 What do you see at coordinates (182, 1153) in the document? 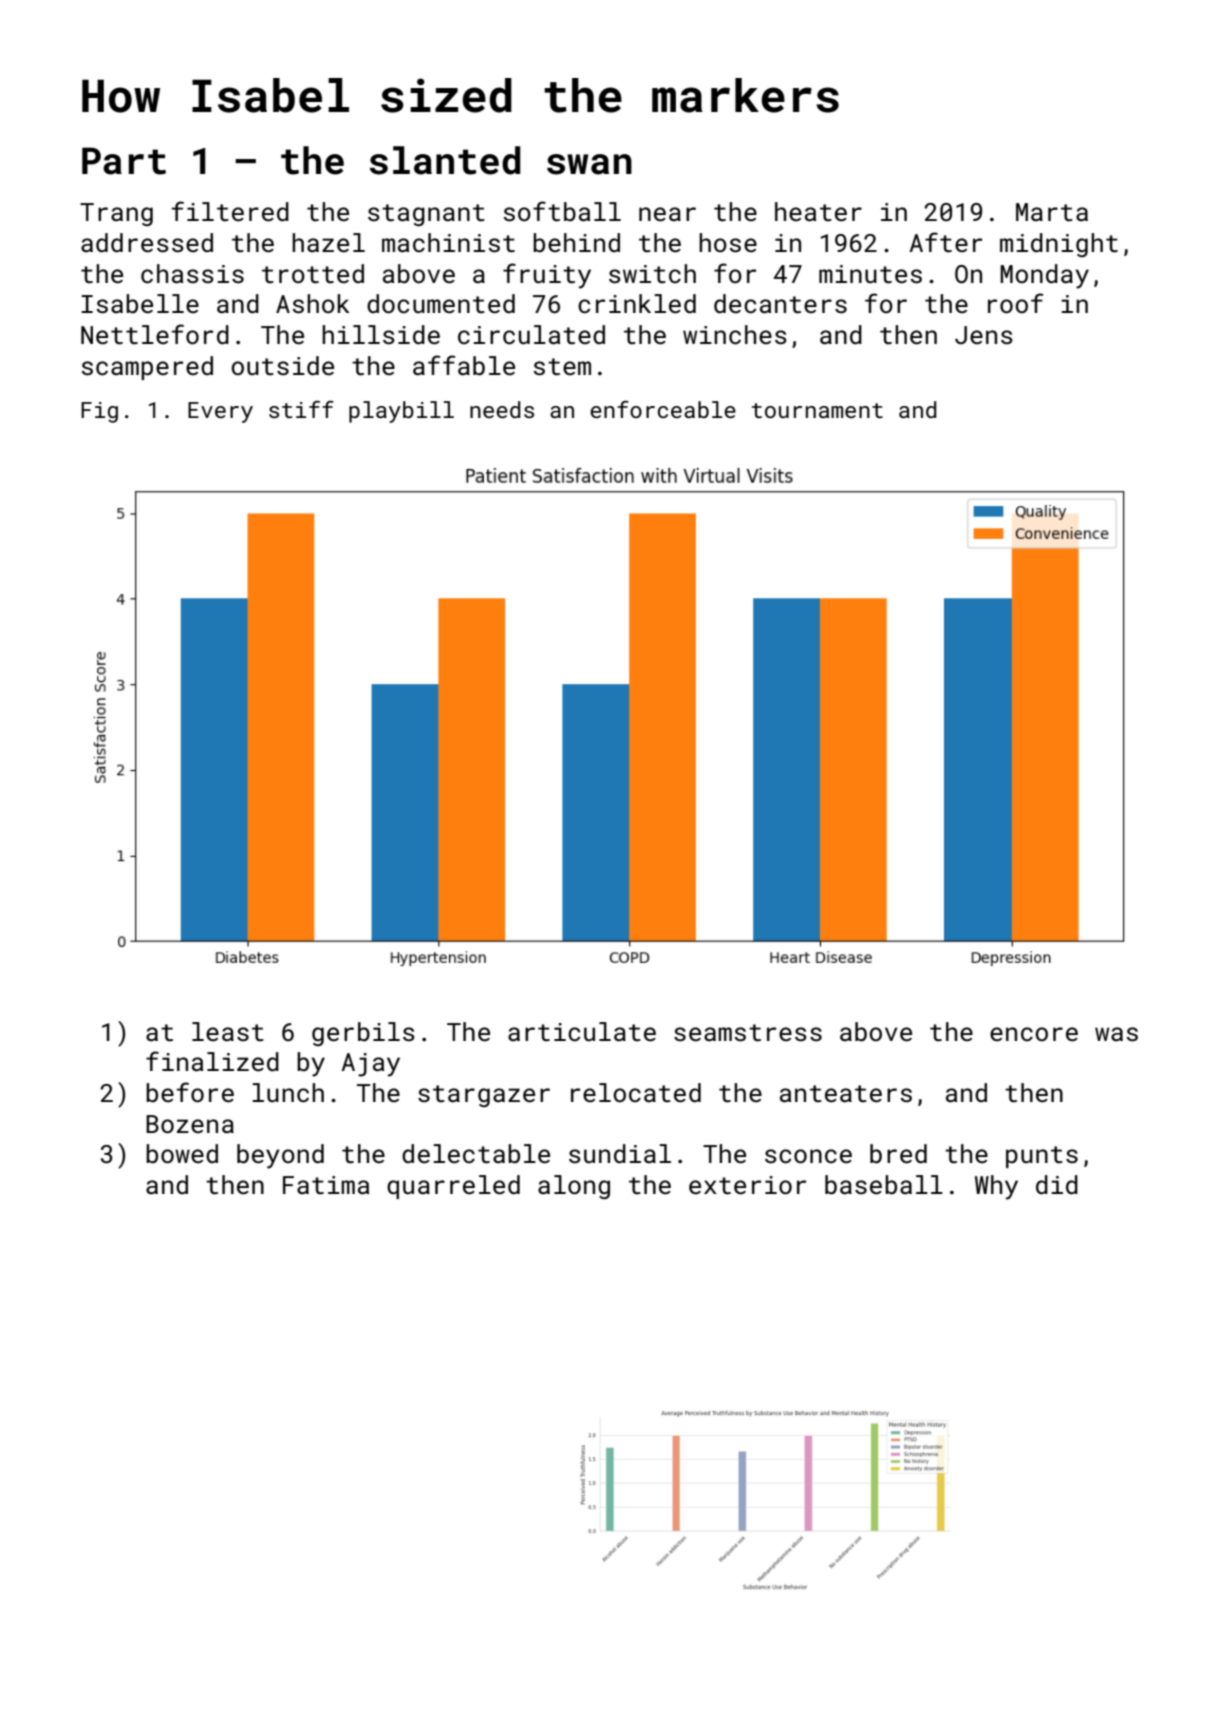
I see `bowed` at bounding box center [182, 1153].
